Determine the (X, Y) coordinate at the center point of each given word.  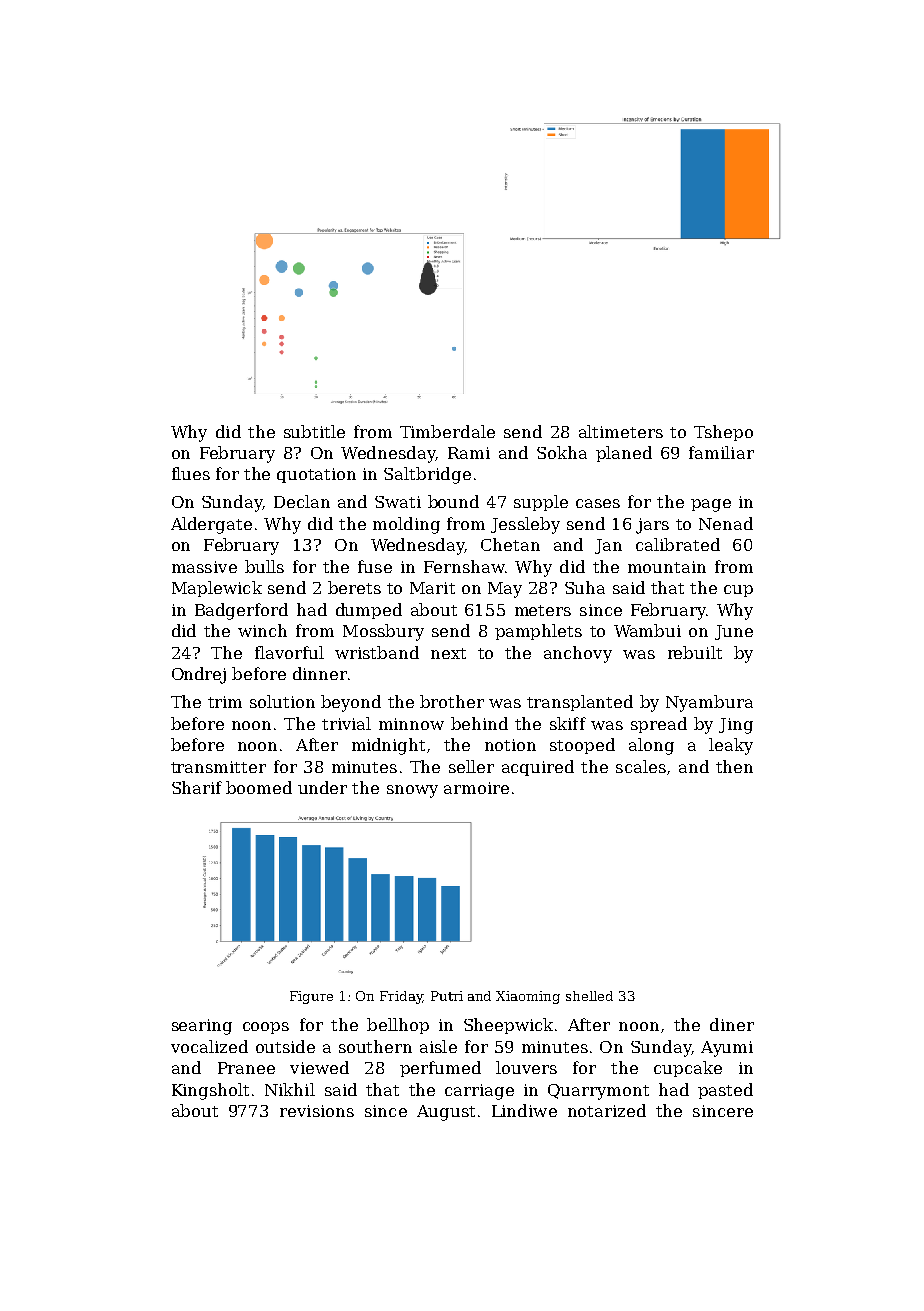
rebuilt (695, 652)
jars (652, 526)
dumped (369, 611)
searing (202, 1027)
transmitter (218, 767)
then (734, 766)
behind (479, 723)
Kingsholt (210, 1091)
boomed (259, 787)
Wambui (647, 630)
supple (541, 503)
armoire (476, 788)
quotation (316, 475)
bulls (264, 566)
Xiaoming (528, 997)
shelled (589, 996)
